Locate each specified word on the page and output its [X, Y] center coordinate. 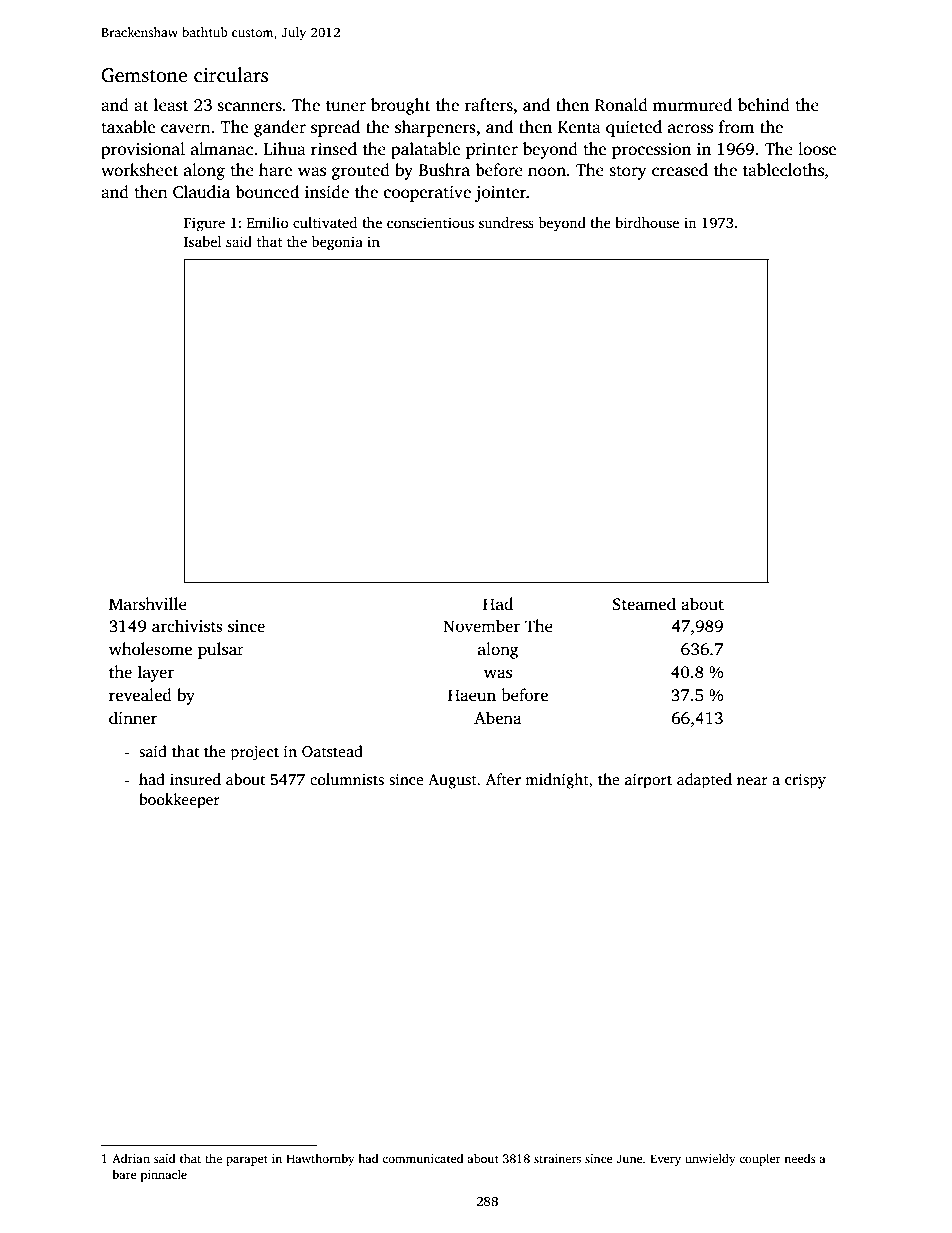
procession [651, 151]
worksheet [140, 170]
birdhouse [647, 222]
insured [195, 779]
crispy [805, 781]
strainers [557, 1158]
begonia [337, 243]
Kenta [579, 127]
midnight [557, 781]
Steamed [644, 604]
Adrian [131, 1158]
